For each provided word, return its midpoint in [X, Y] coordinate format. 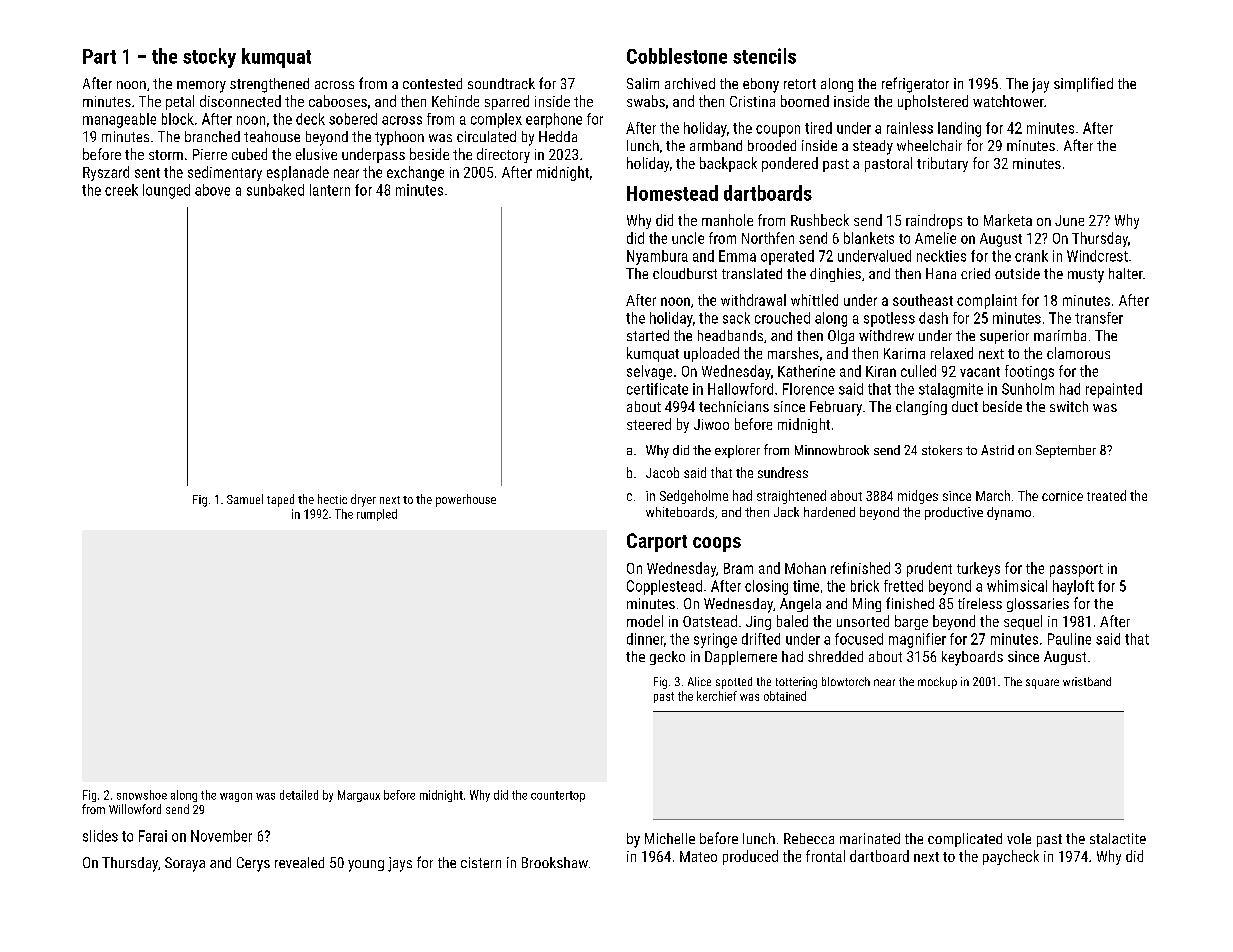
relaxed [952, 353]
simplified [1083, 84]
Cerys [253, 864]
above [212, 190]
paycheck [1011, 857]
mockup [937, 683]
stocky [209, 58]
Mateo [698, 856]
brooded [772, 145]
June [1069, 220]
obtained [785, 696]
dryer [363, 500]
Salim [643, 83]
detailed [299, 795]
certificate [657, 389]
